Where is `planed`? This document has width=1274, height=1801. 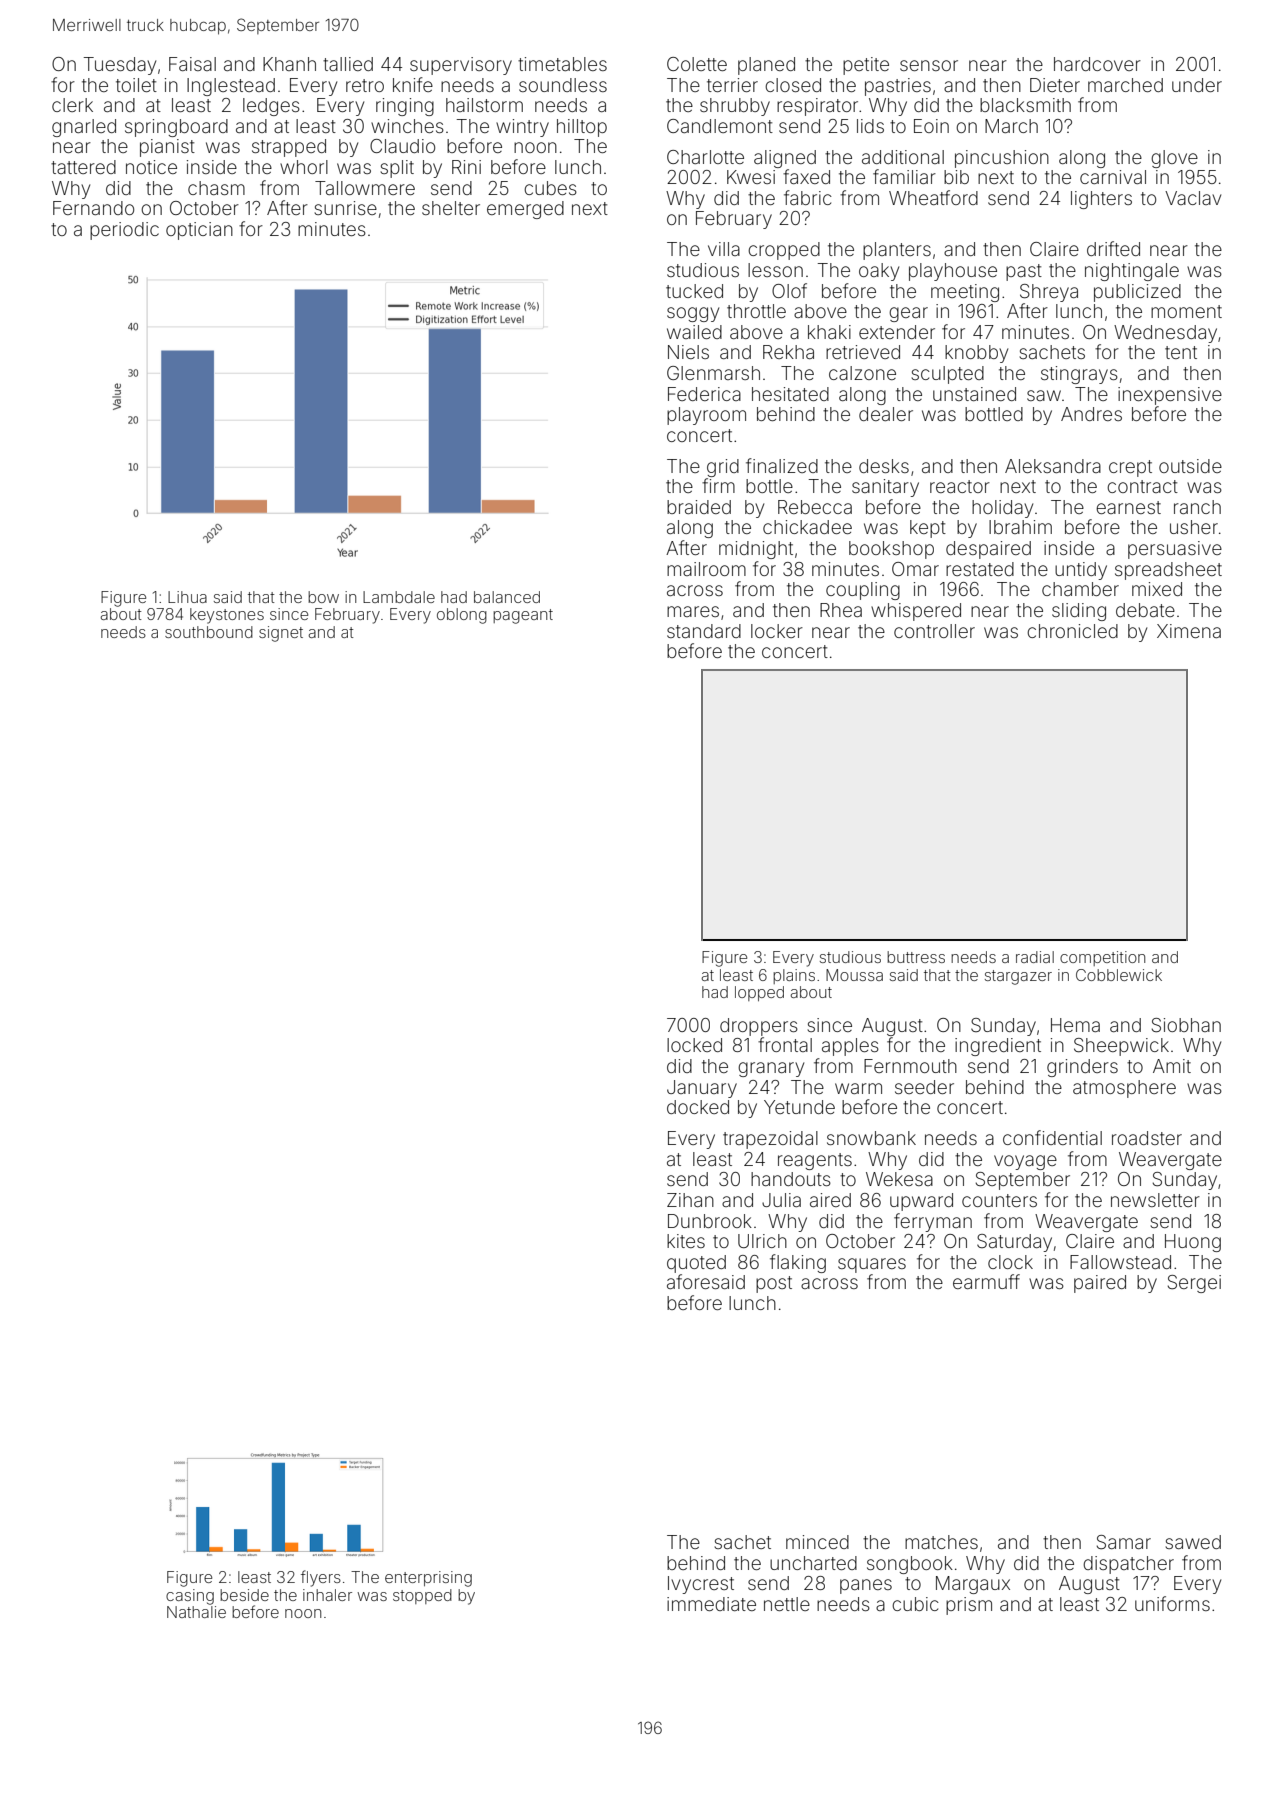
planed is located at coordinates (766, 66).
